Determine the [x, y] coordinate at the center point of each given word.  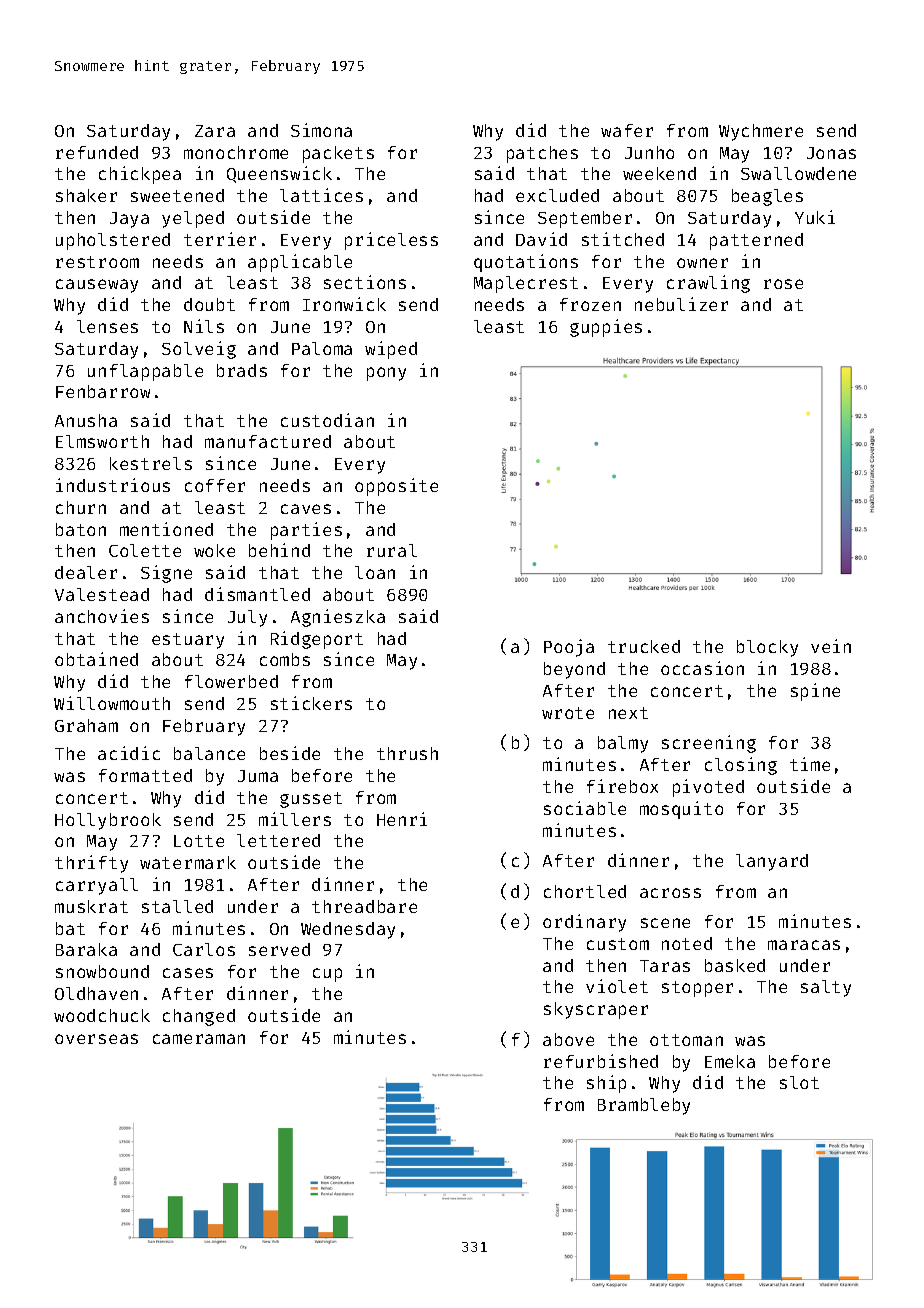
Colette [145, 550]
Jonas [831, 153]
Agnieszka [338, 618]
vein [831, 646]
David [541, 239]
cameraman [199, 1039]
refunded [97, 152]
